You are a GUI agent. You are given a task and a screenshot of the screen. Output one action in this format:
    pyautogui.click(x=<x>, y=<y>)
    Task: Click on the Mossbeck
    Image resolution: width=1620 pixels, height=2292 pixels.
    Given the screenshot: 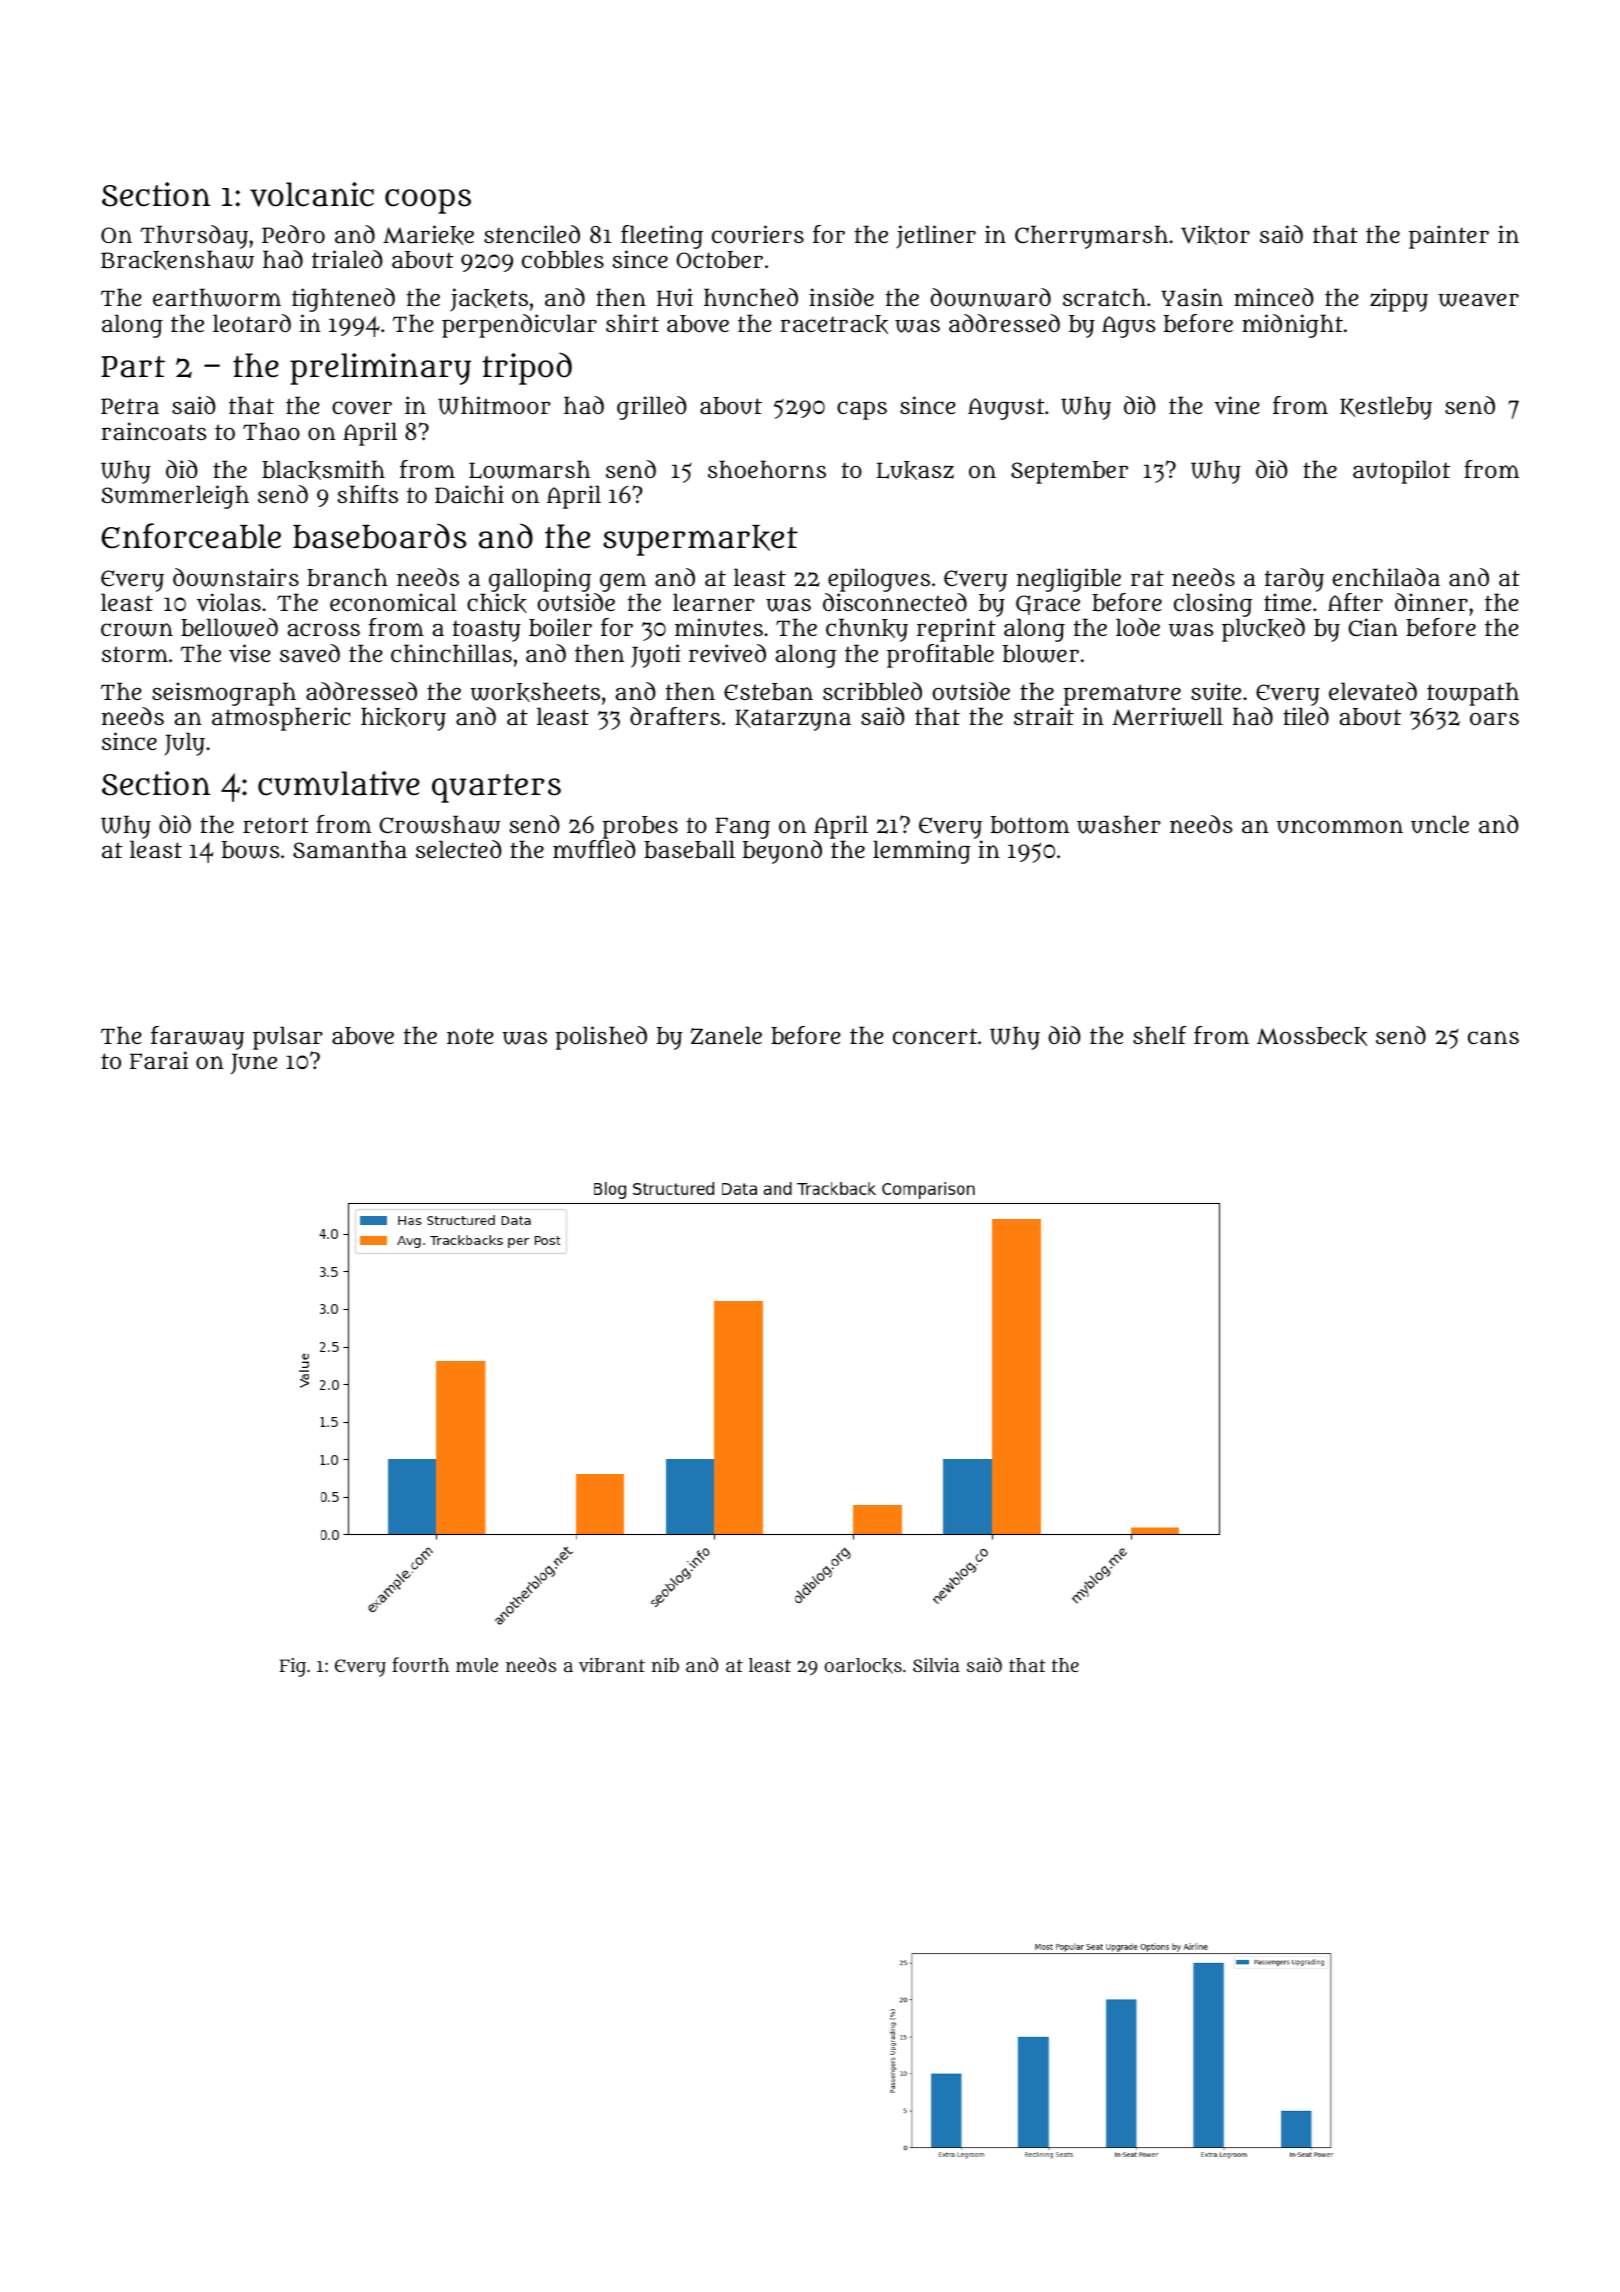 What is the action you would take?
    pyautogui.click(x=1312, y=1036)
